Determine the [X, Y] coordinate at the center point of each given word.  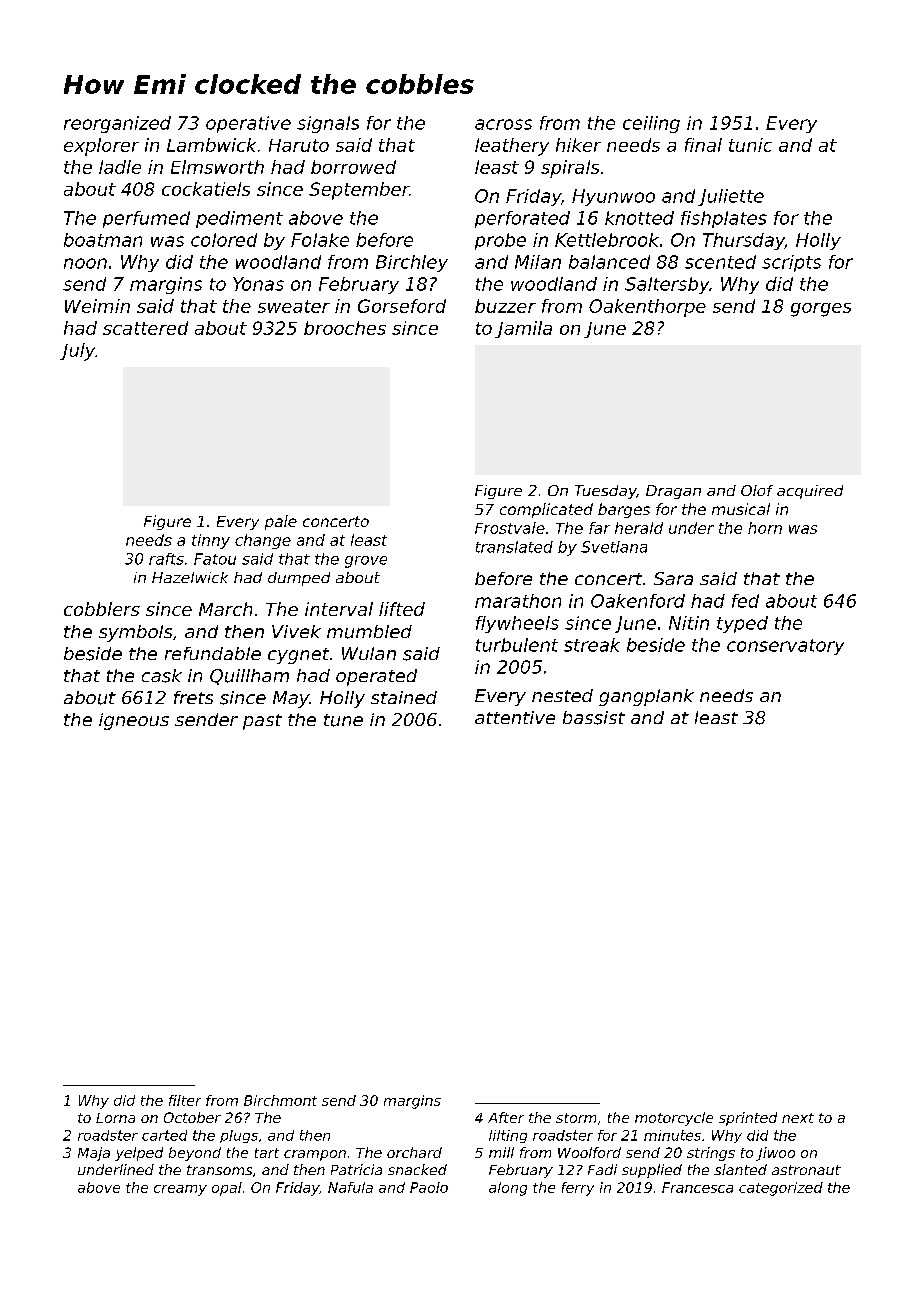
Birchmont [280, 1100]
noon [85, 263]
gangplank [646, 697]
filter [185, 1100]
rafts [166, 559]
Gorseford [402, 306]
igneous [134, 721]
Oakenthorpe [647, 308]
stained [404, 697]
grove [366, 562]
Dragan [673, 492]
